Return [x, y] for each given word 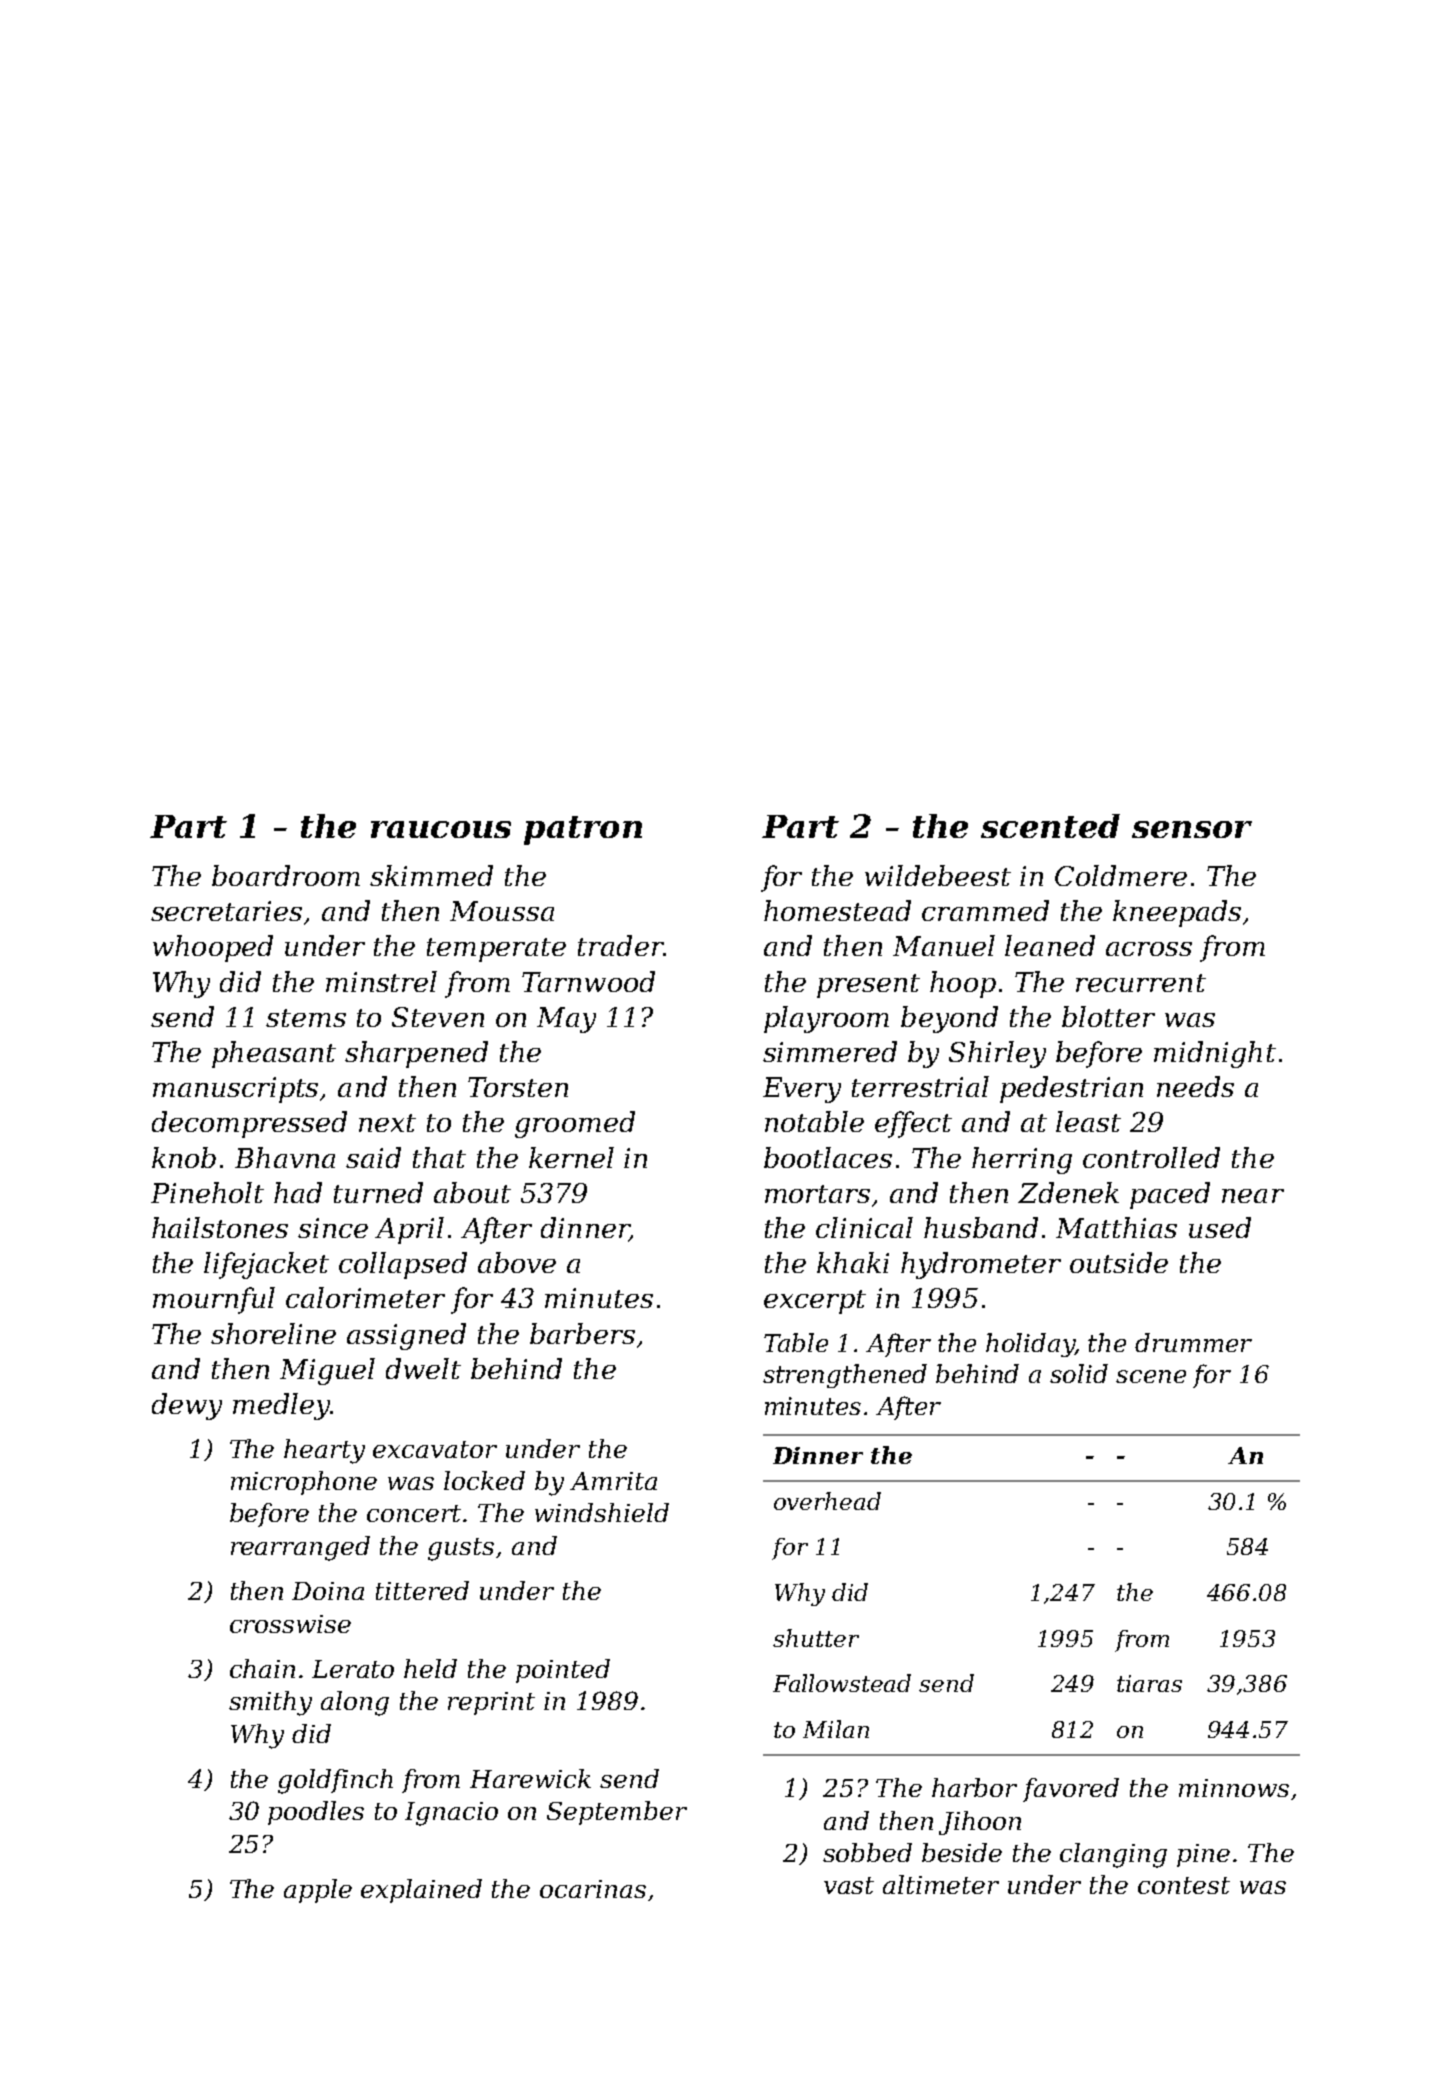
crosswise [290, 1624]
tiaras [1149, 1683]
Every [802, 1090]
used [1220, 1227]
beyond [949, 1019]
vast [849, 1885]
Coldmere [1121, 875]
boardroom [286, 875]
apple [318, 1891]
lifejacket [266, 1265]
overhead [827, 1501]
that [439, 1157]
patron [583, 830]
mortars [817, 1194]
